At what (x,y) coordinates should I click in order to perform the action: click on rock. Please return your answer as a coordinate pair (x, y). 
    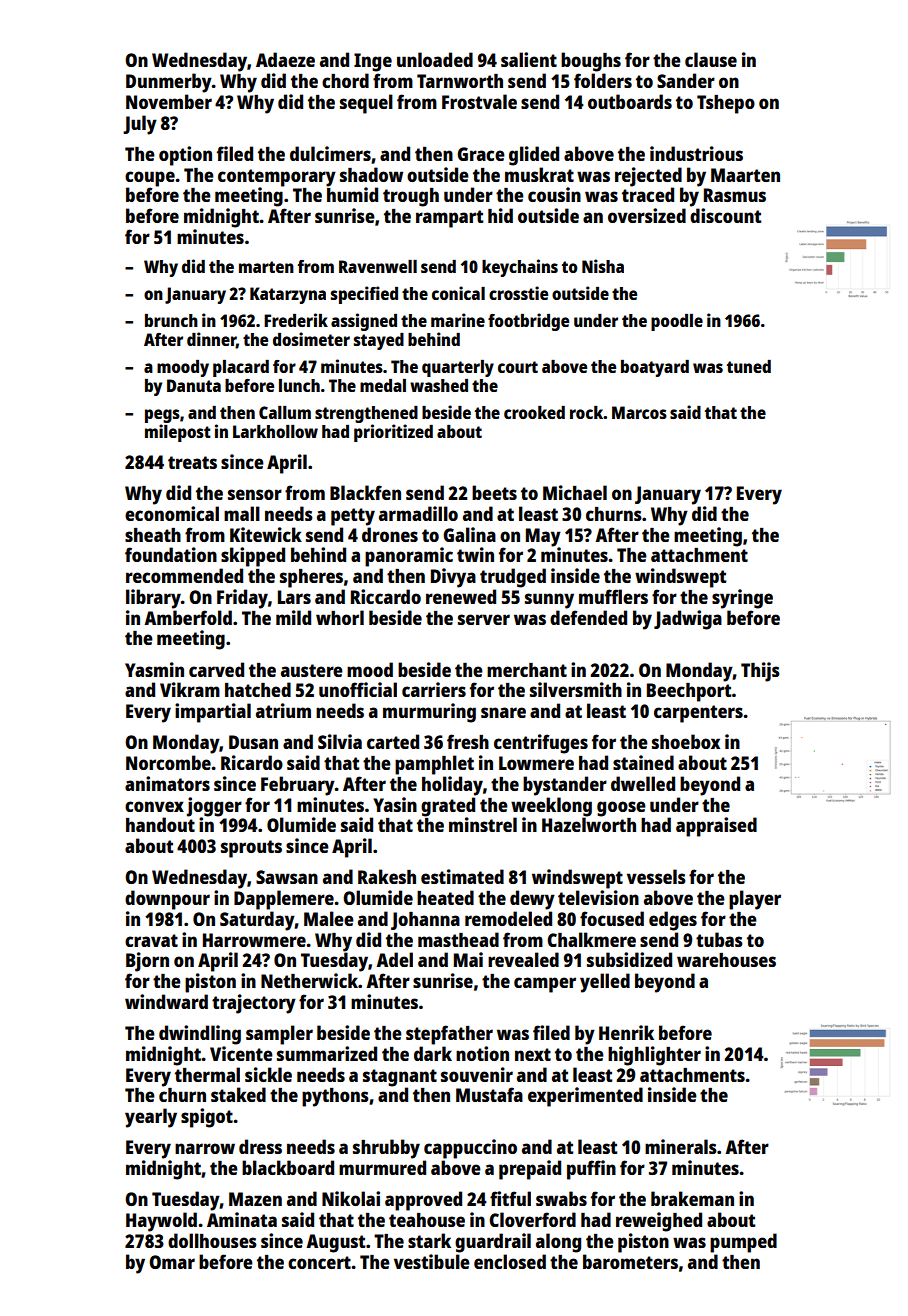
    Looking at the image, I should click on (586, 412).
